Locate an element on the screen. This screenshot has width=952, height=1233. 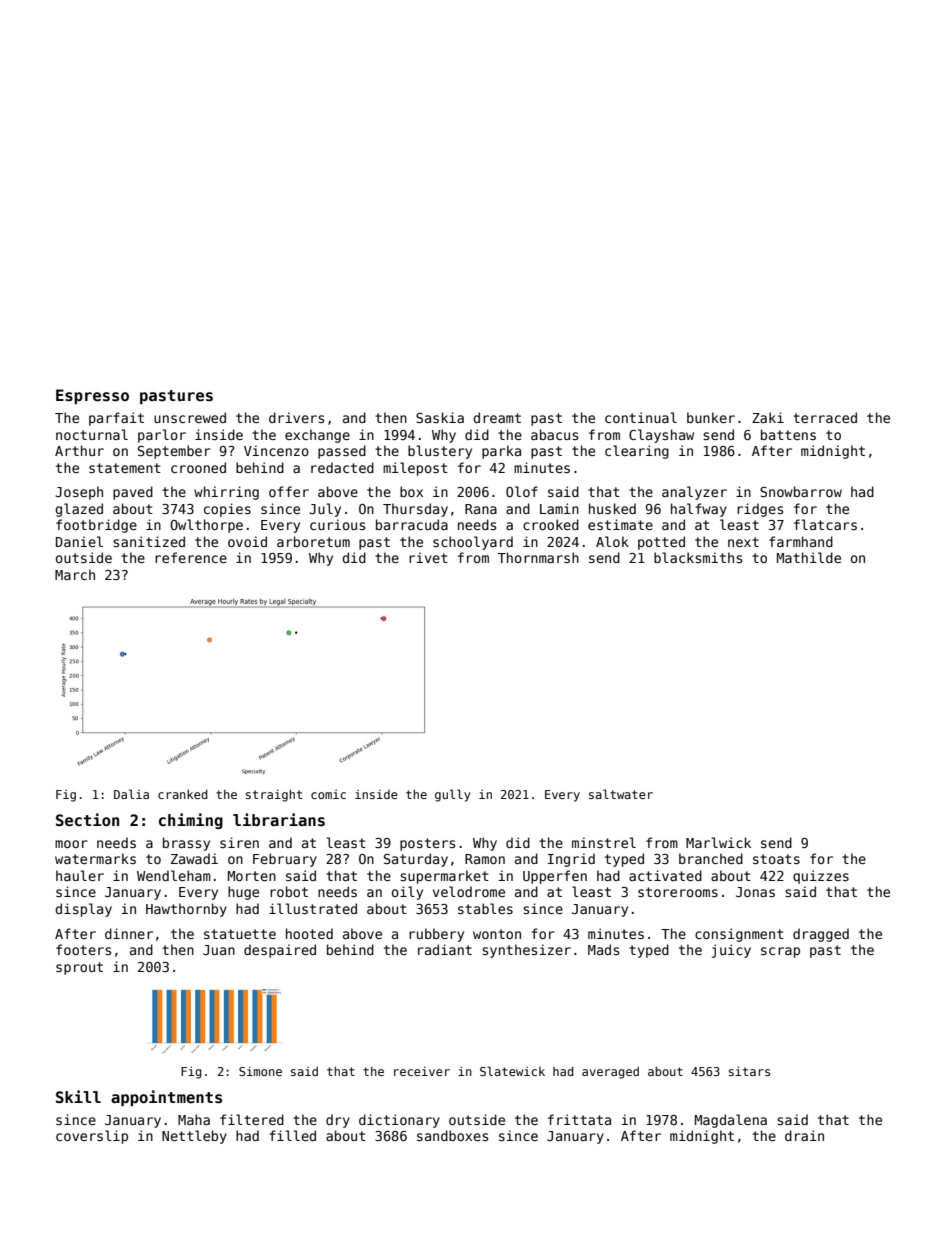
unscrewed is located at coordinates (190, 417).
